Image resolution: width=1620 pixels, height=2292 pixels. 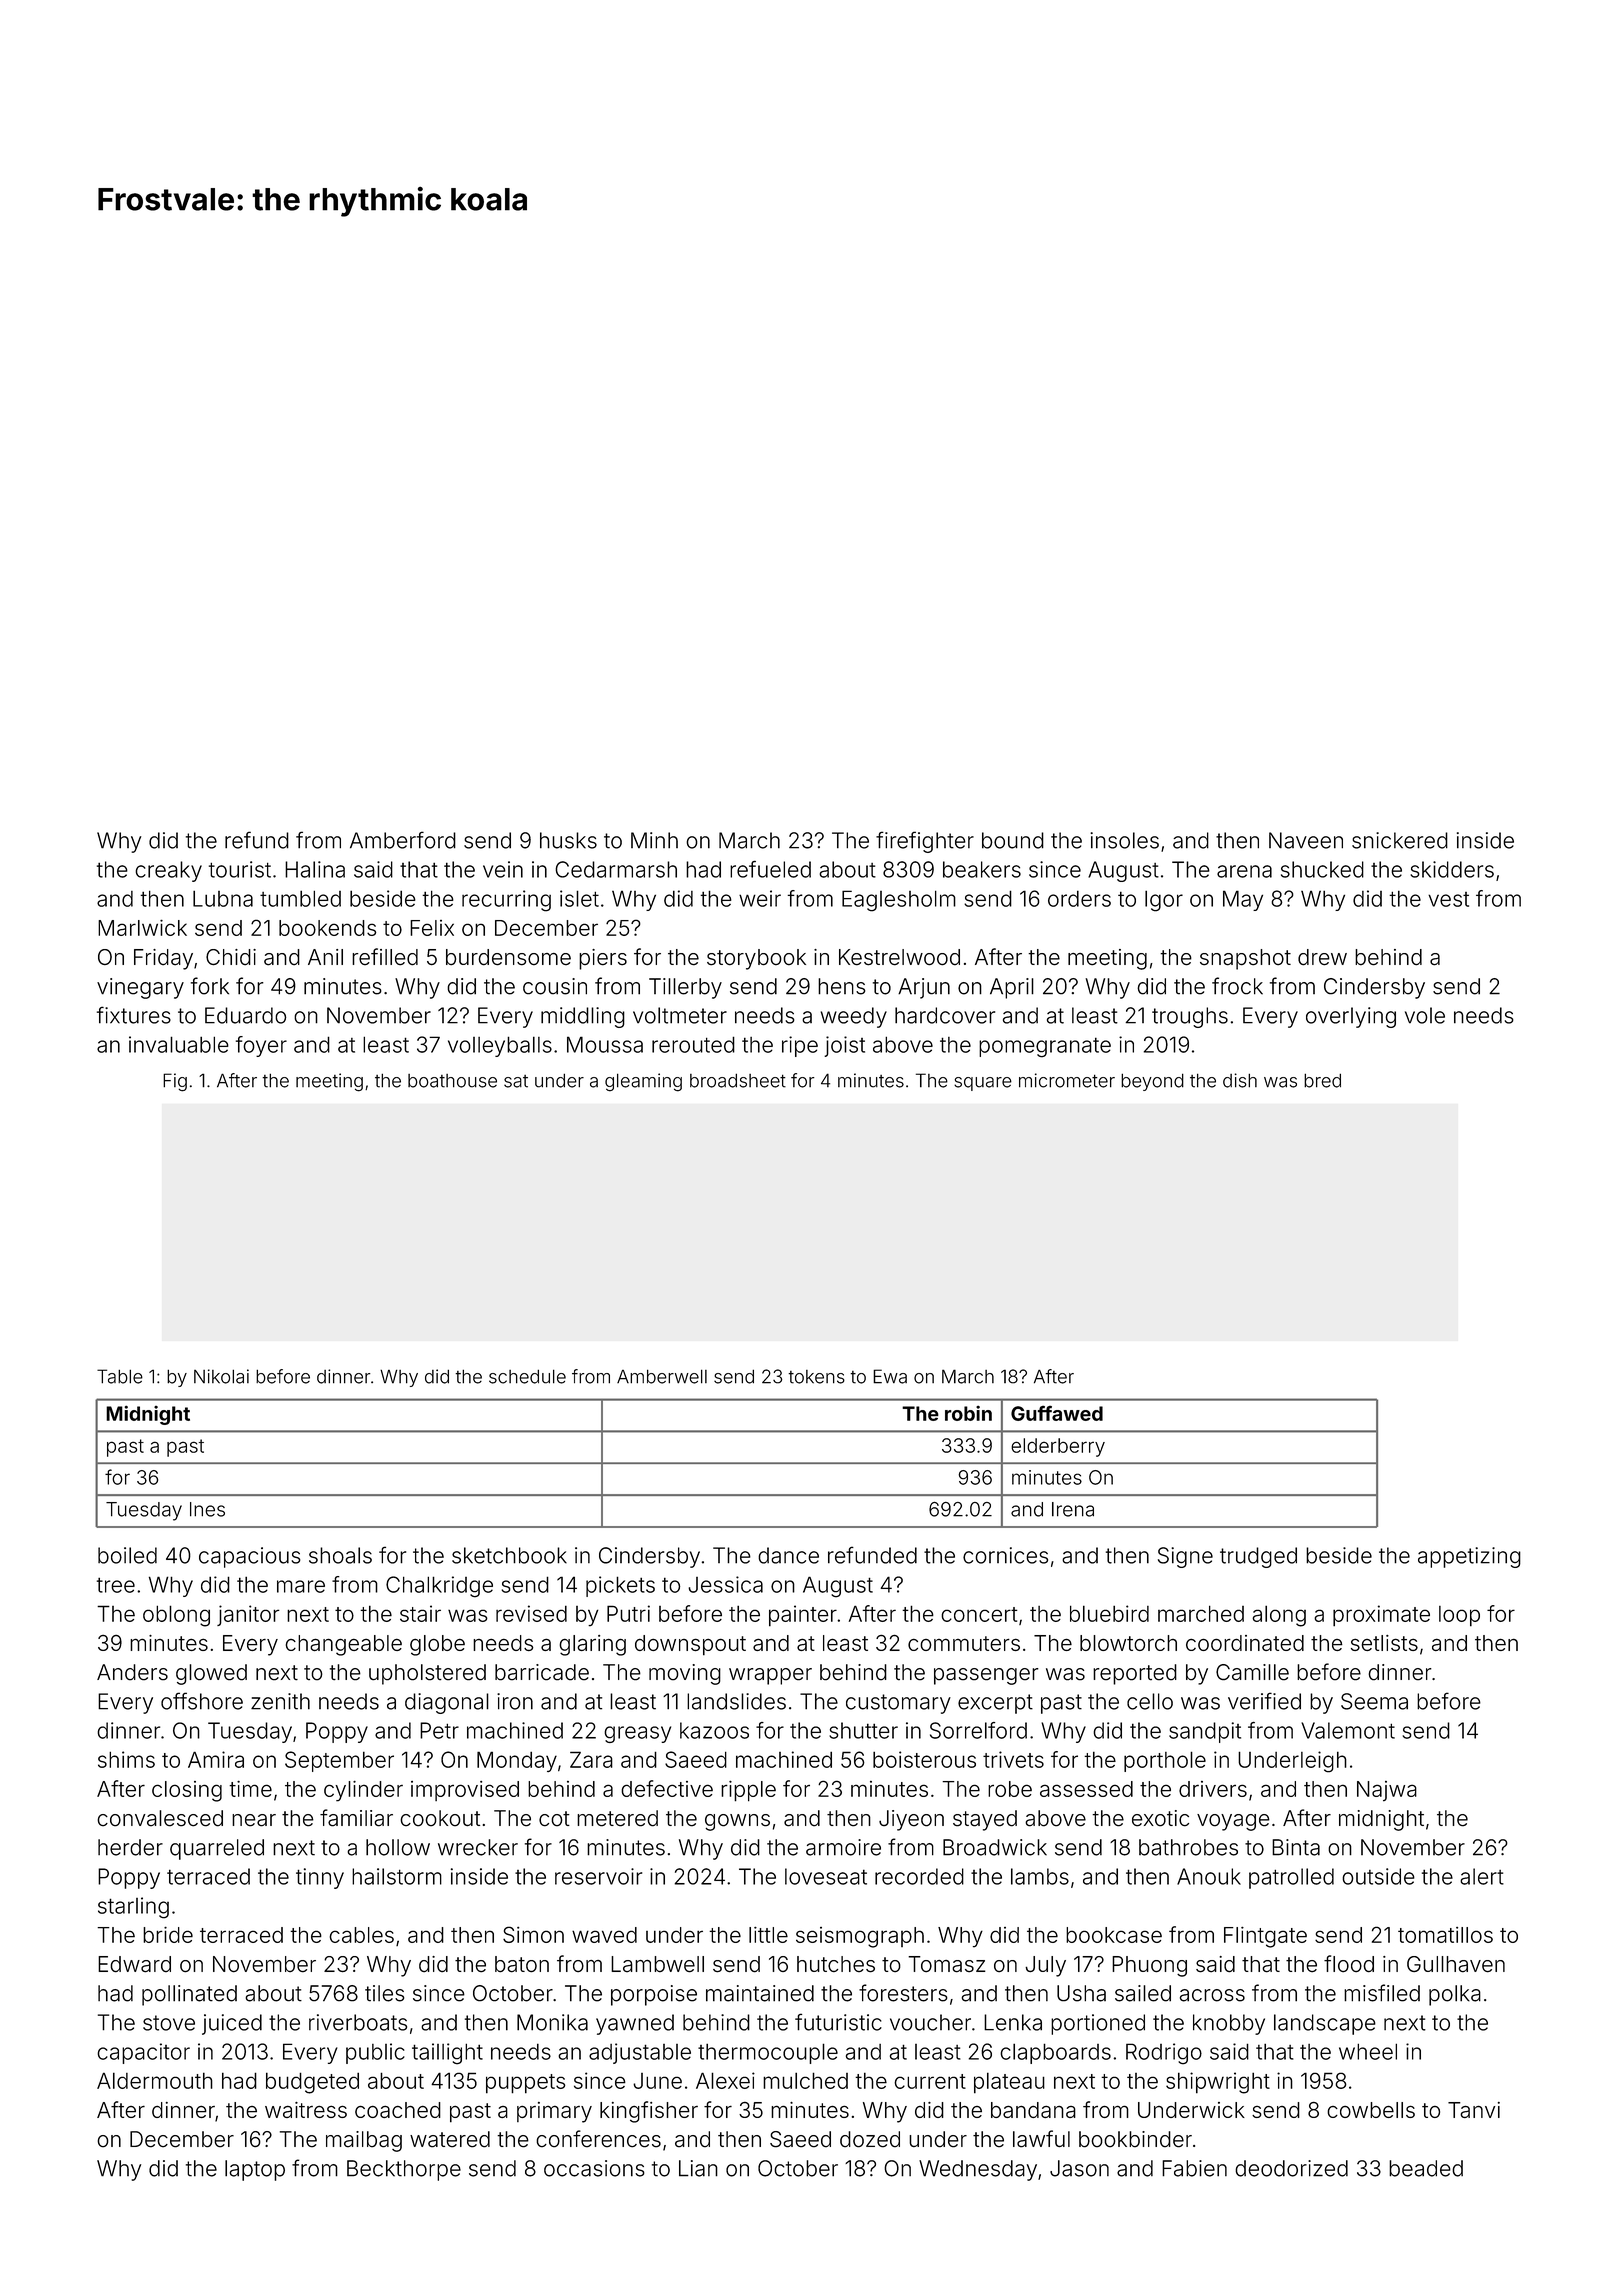 I want to click on Naveen, so click(x=1306, y=840).
